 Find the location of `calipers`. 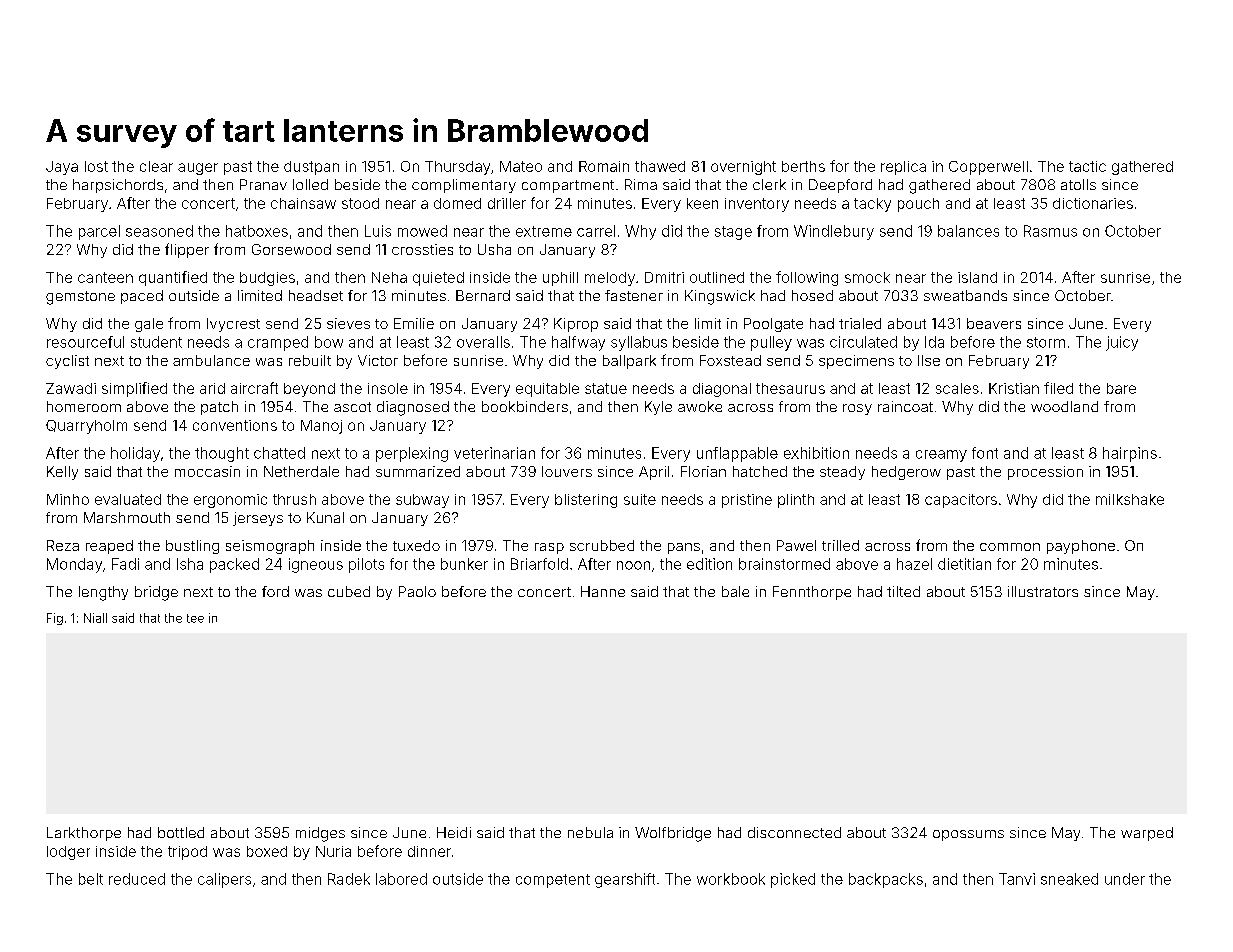

calipers is located at coordinates (224, 880).
